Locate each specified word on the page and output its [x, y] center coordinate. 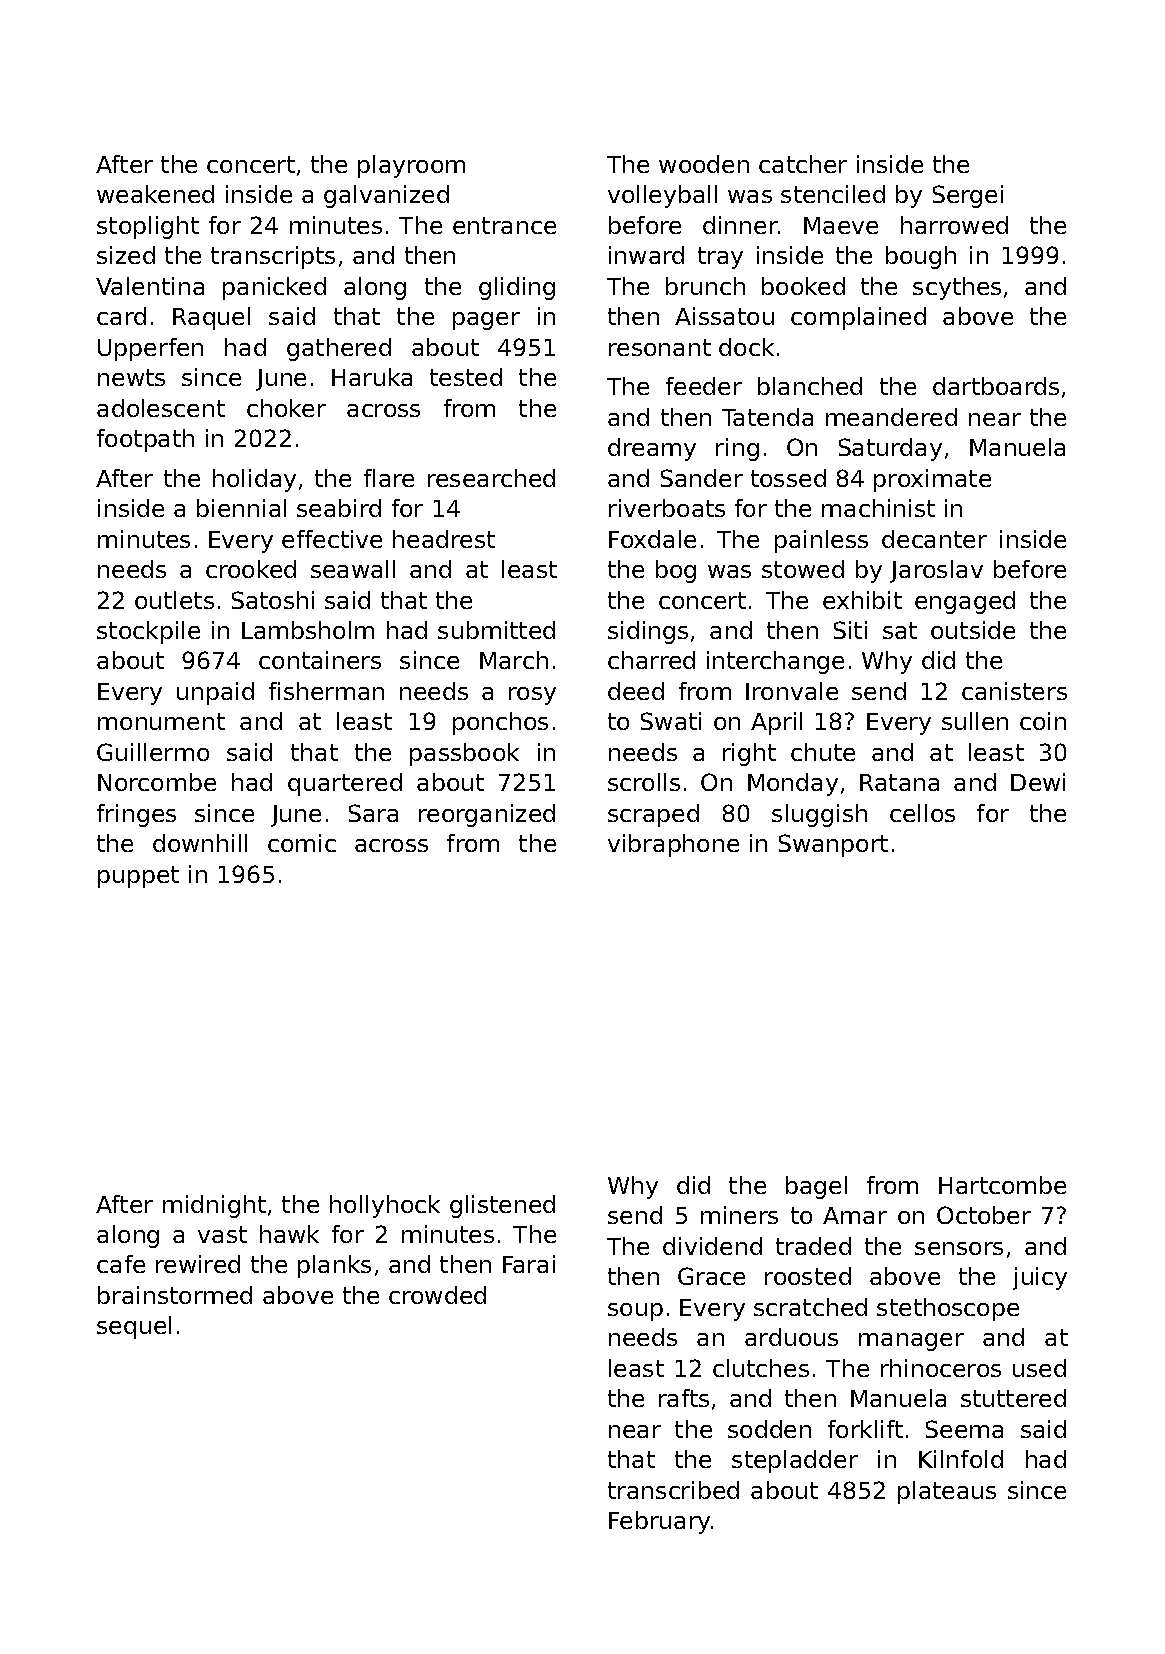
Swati [671, 721]
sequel [134, 1327]
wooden [704, 164]
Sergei [968, 196]
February [659, 1522]
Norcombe [157, 782]
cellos [922, 813]
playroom [411, 166]
